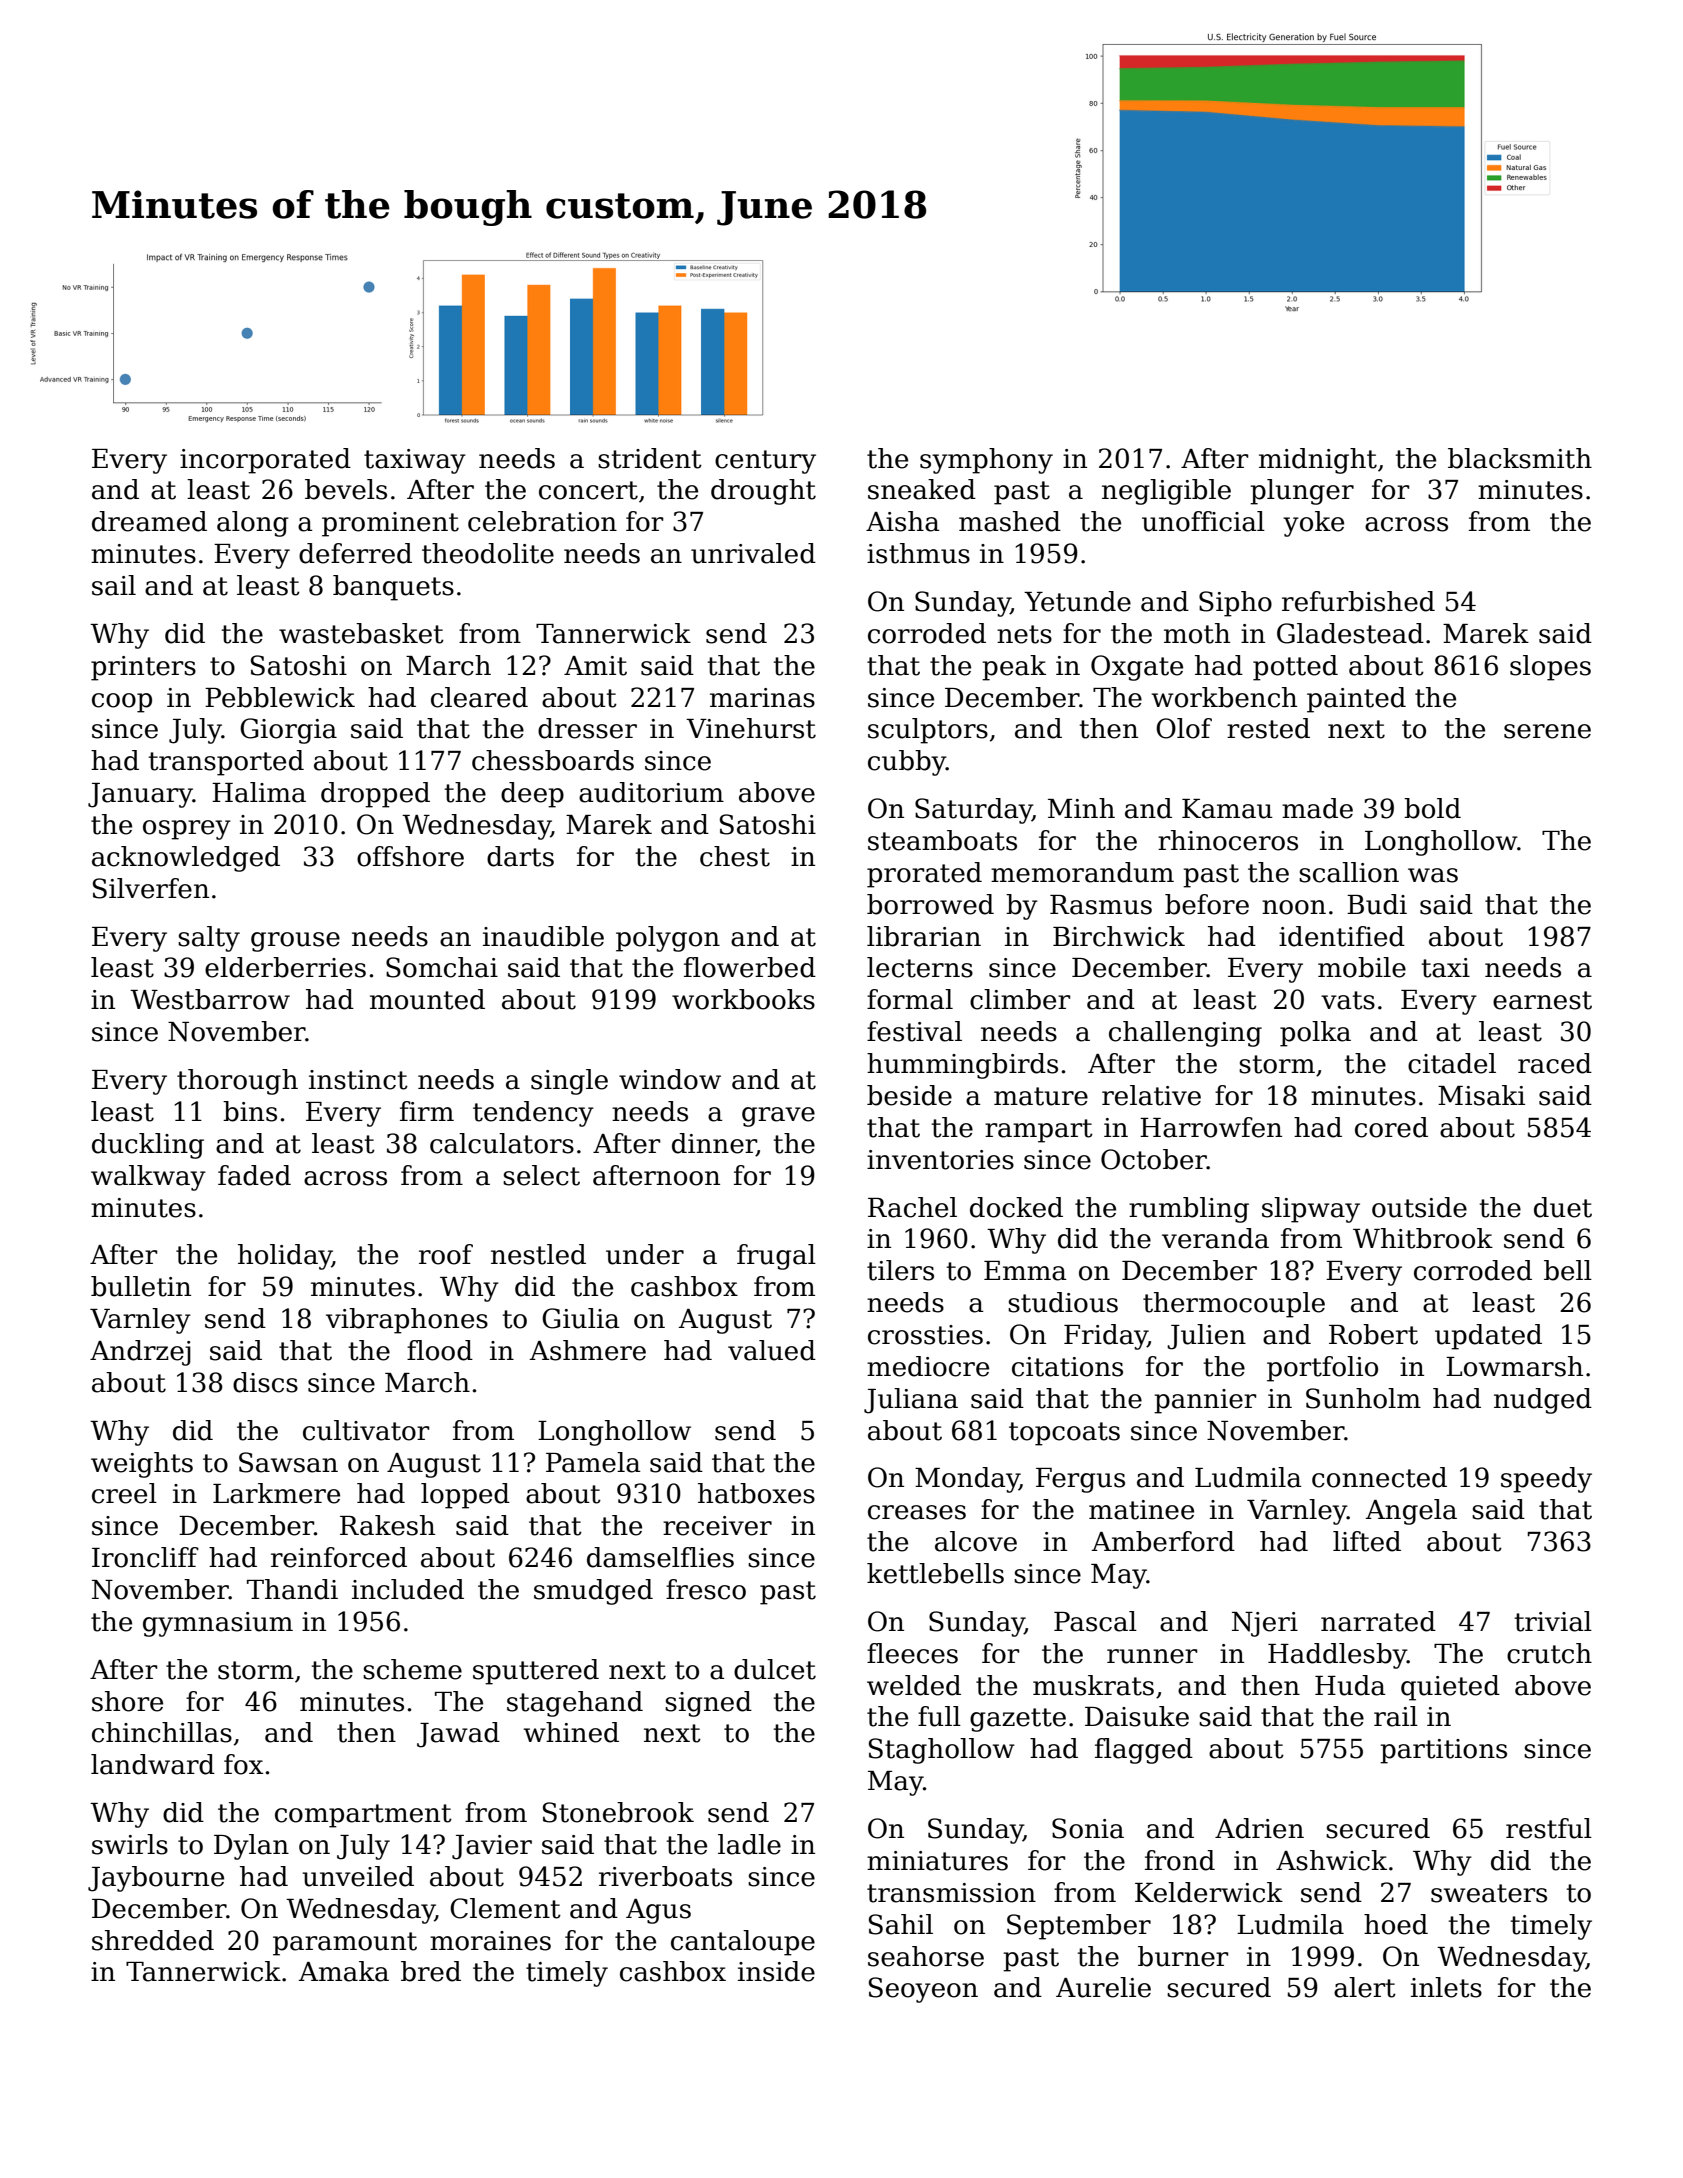 This image has height=2178, width=1683. I want to click on century, so click(765, 462).
